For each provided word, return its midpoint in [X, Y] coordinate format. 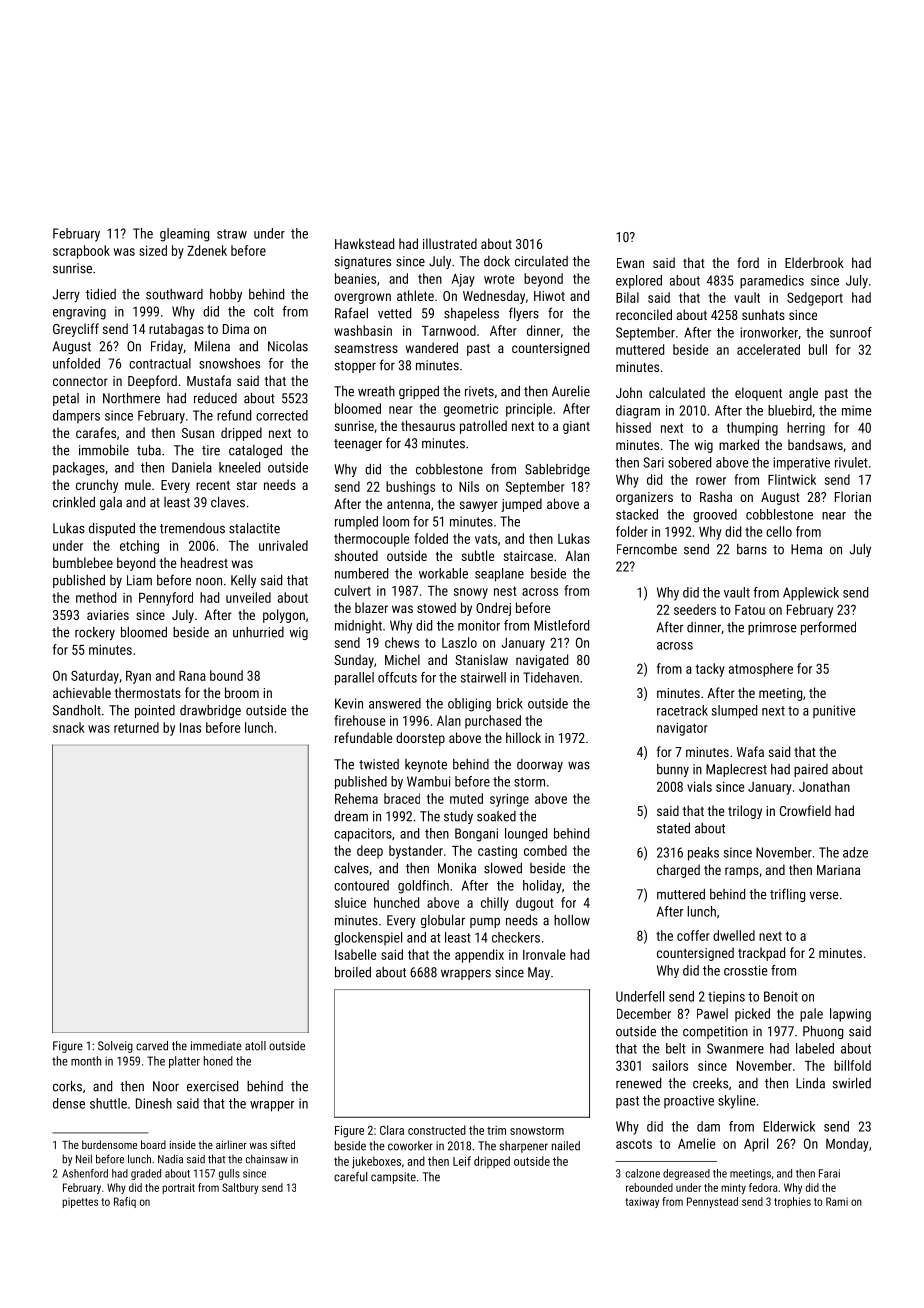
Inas [190, 728]
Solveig [115, 1047]
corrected [282, 415]
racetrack [682, 710]
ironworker [769, 332]
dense [69, 1103]
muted [466, 798]
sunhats [763, 314]
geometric [471, 410]
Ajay [463, 280]
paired [811, 770]
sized [153, 250]
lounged [526, 835]
